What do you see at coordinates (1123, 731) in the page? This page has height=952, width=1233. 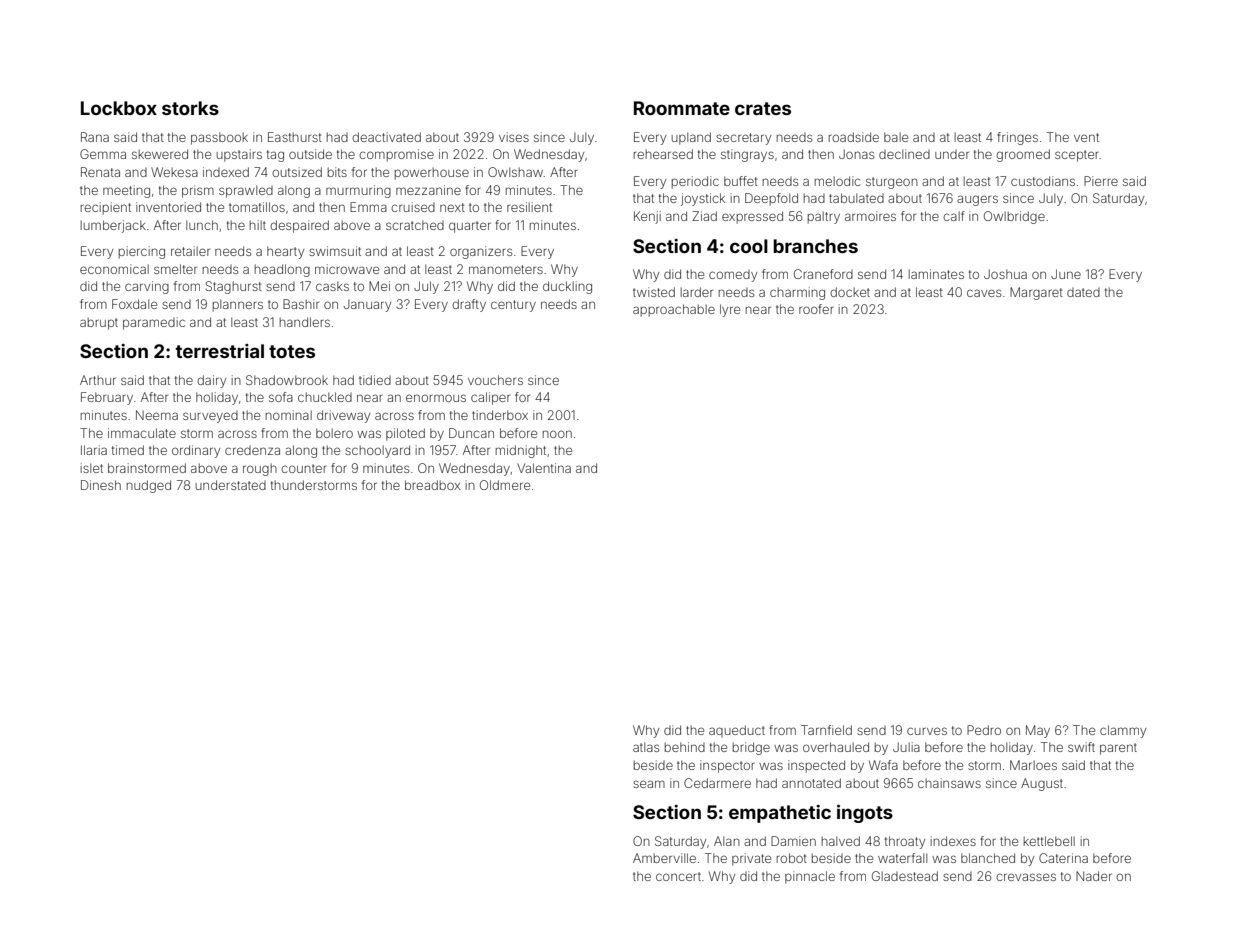 I see `clammy` at bounding box center [1123, 731].
